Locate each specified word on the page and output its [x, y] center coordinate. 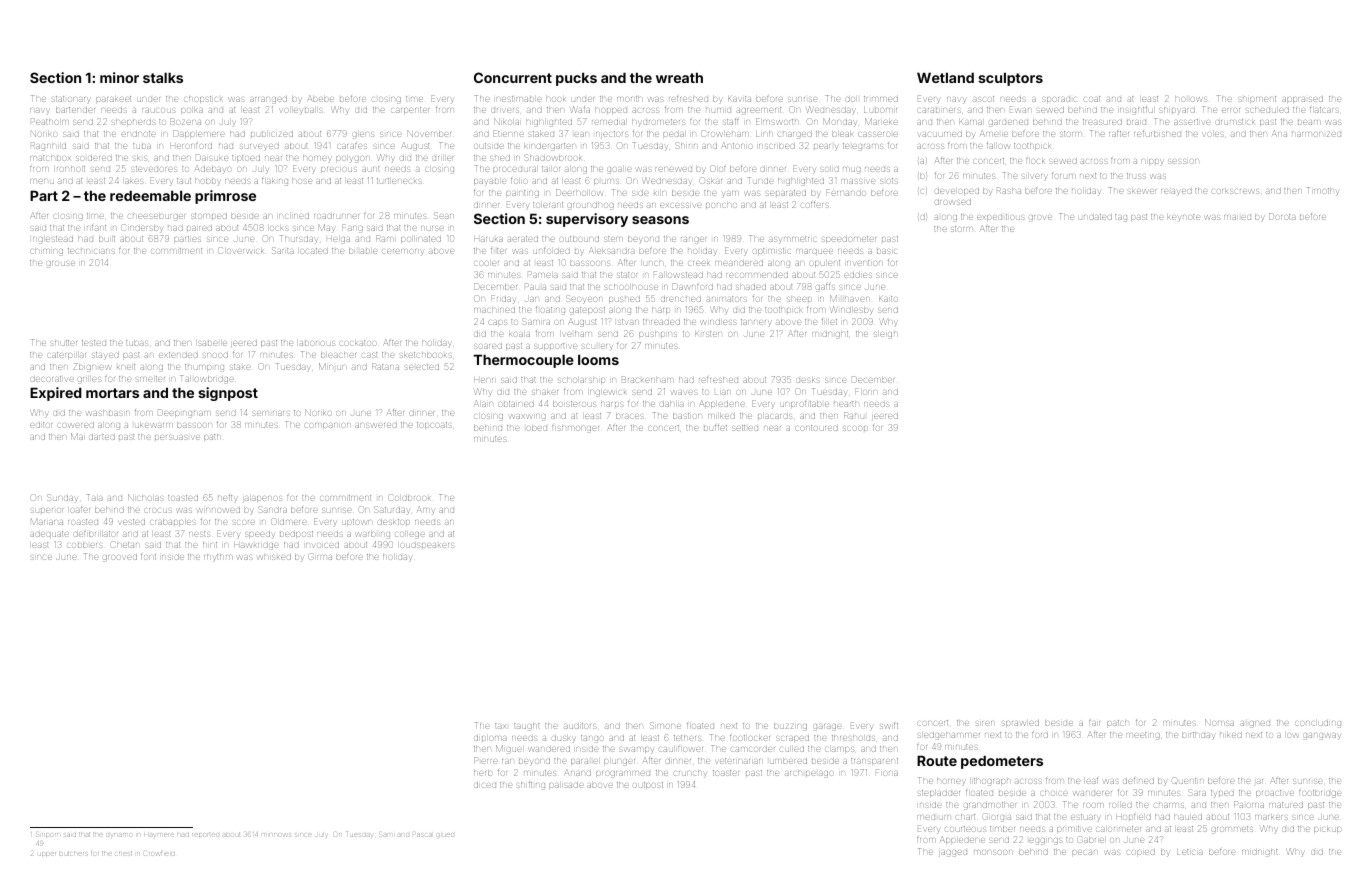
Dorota [1282, 216]
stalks [163, 77]
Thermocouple [524, 361]
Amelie [994, 133]
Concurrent [513, 77]
